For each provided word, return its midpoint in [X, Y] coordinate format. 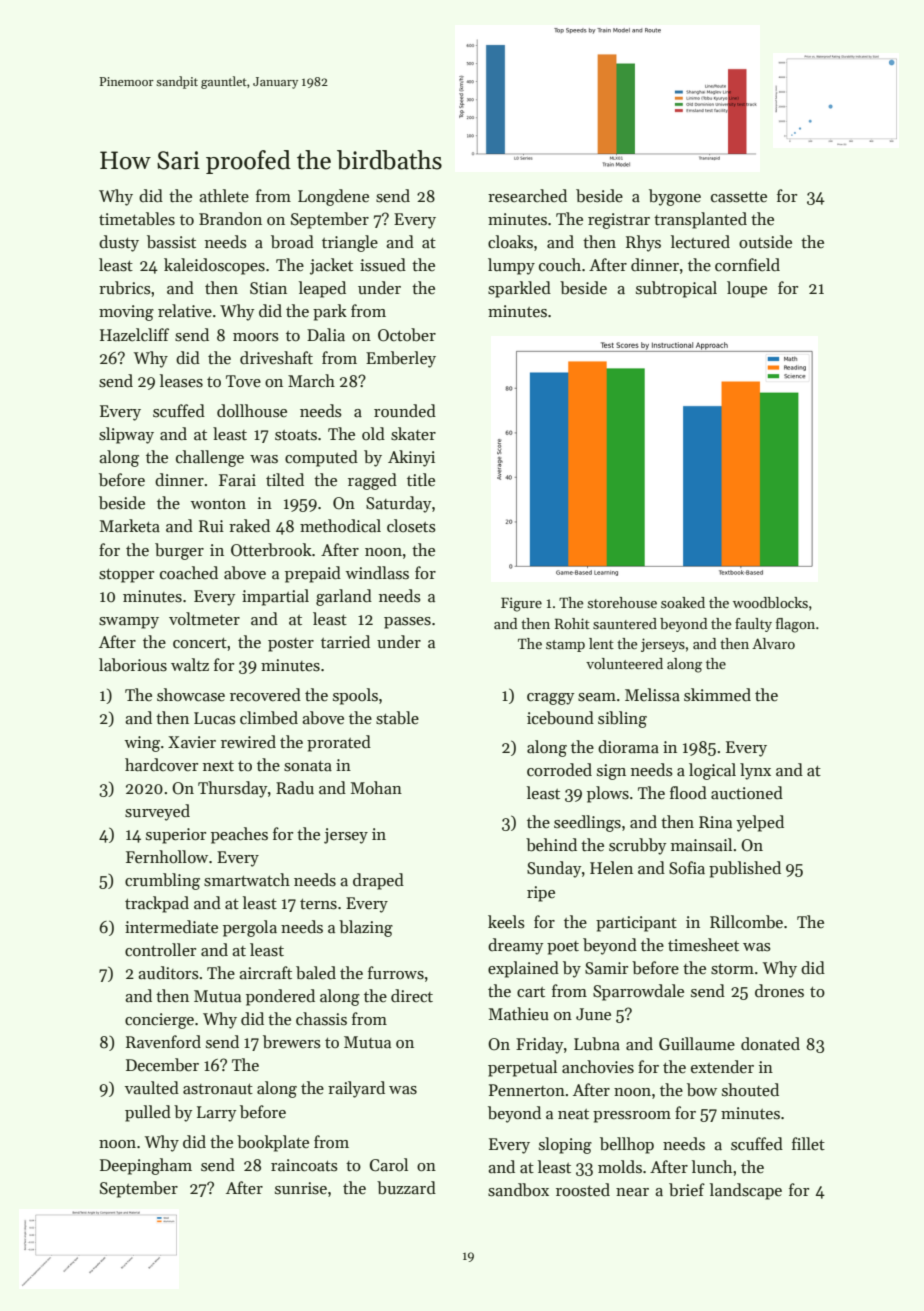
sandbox [518, 1190]
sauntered [625, 623]
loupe [747, 289]
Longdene [333, 197]
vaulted [152, 1088]
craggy [551, 699]
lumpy [511, 266]
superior [176, 836]
